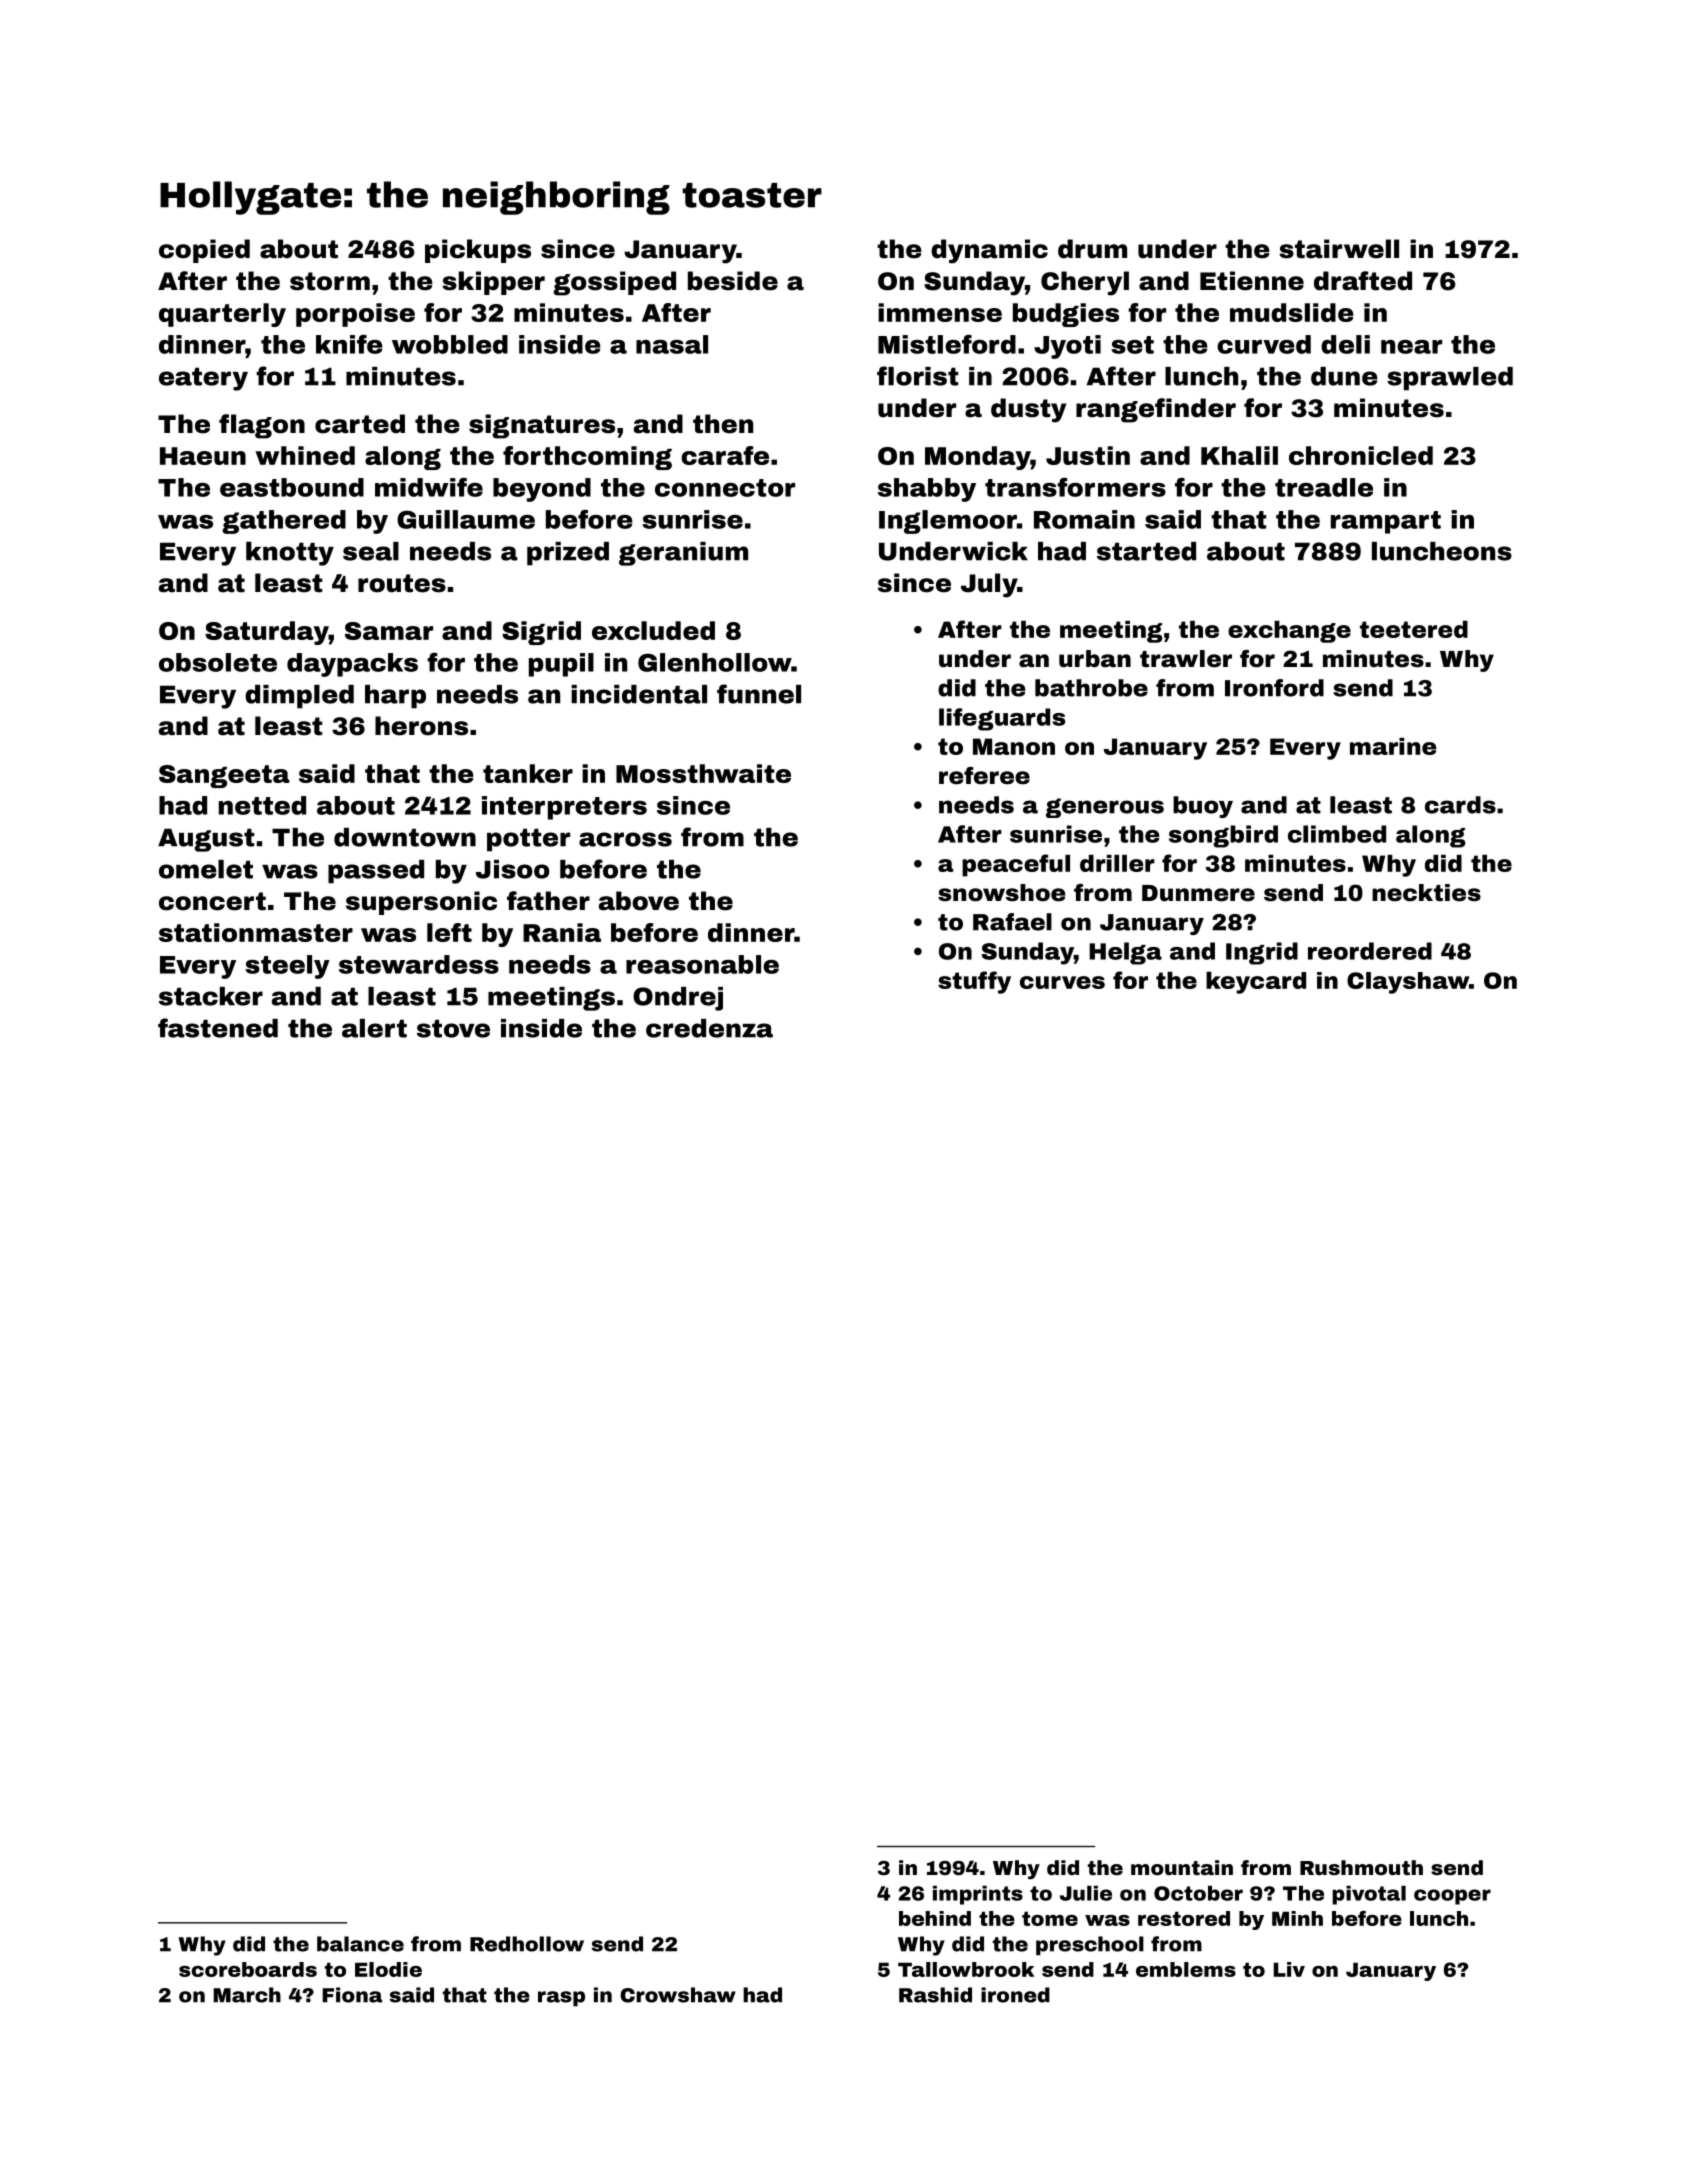 The height and width of the screenshot is (2178, 1683). I want to click on copied, so click(204, 251).
